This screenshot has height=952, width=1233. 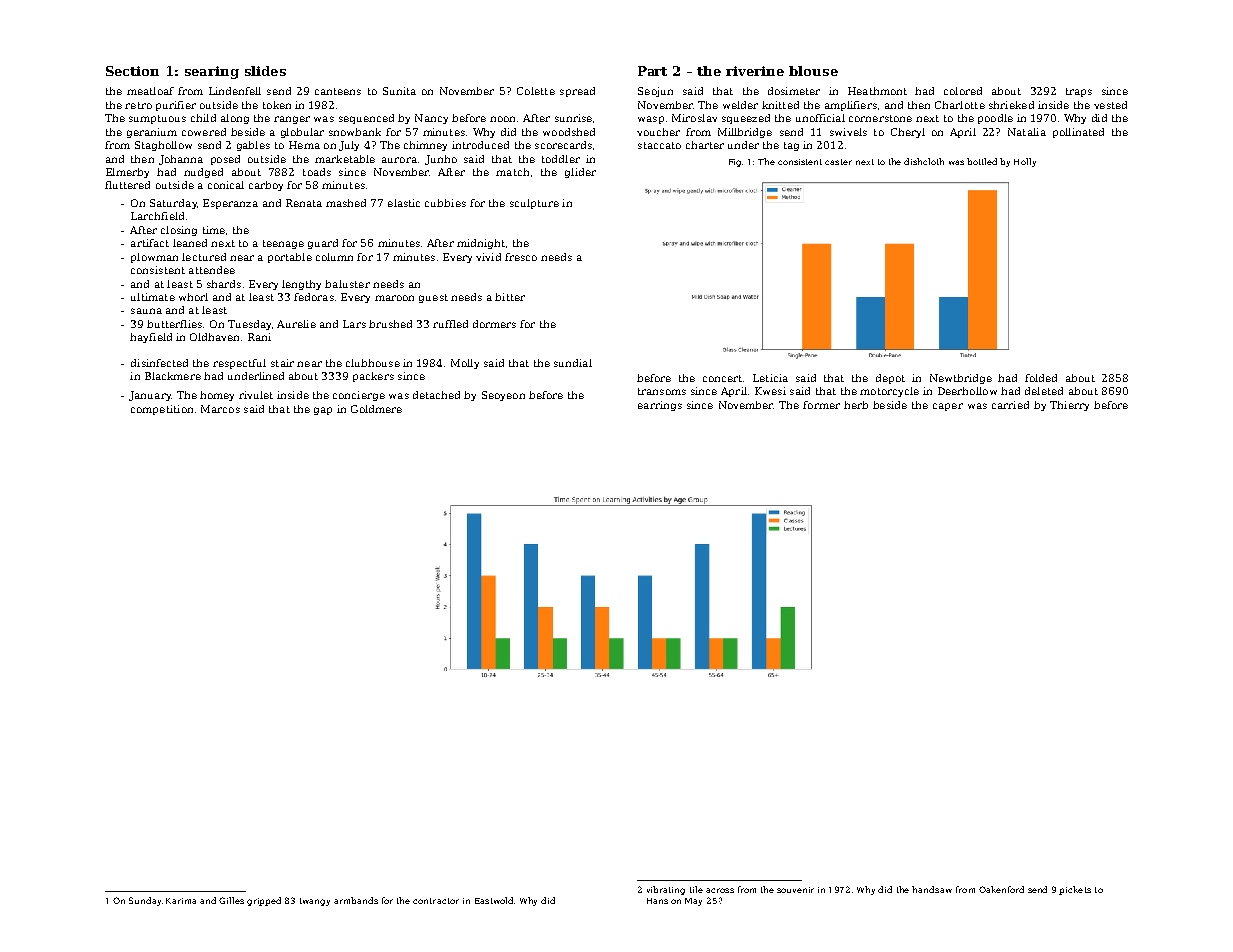 What do you see at coordinates (982, 161) in the screenshot?
I see `bottled` at bounding box center [982, 161].
